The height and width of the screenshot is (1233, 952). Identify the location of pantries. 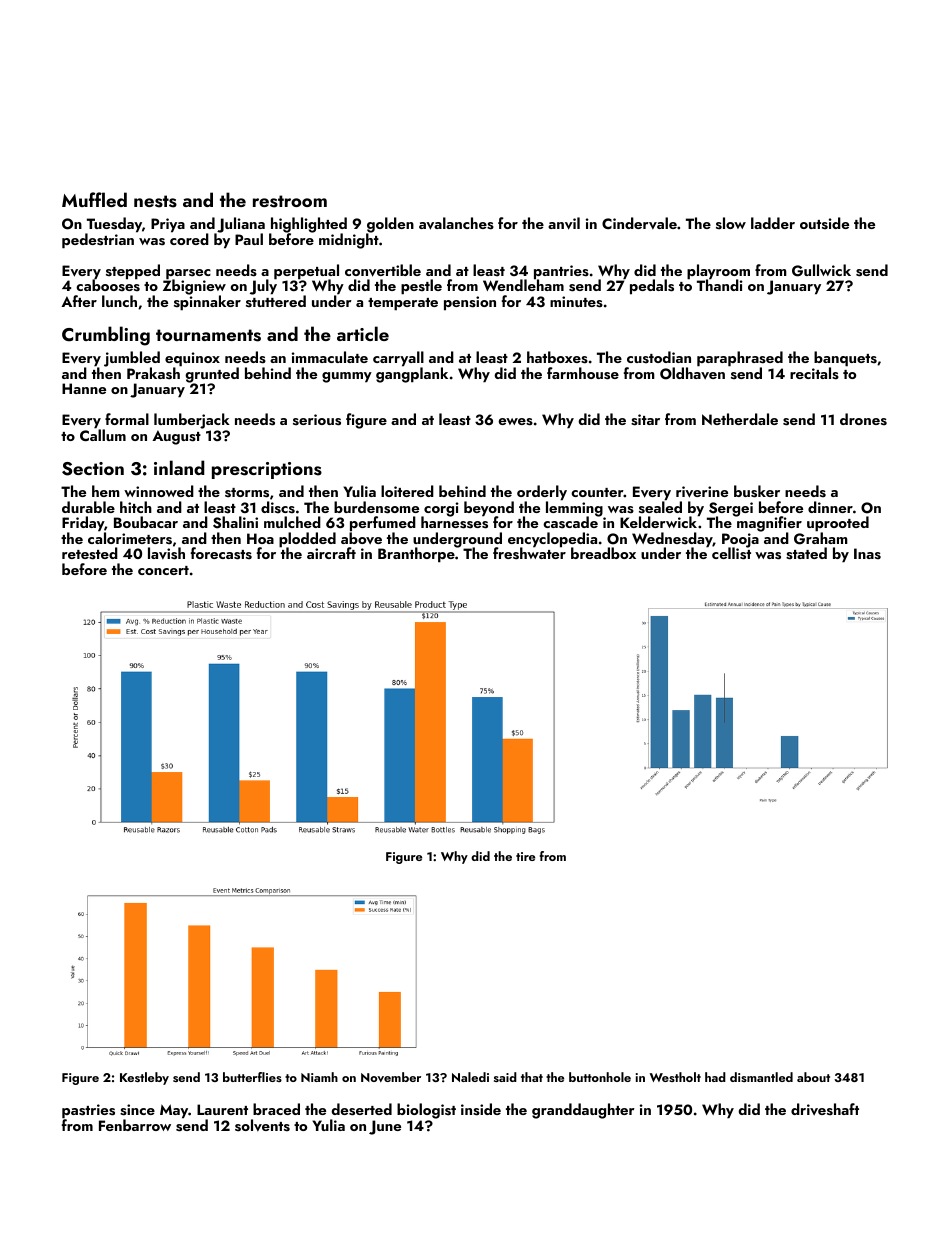
(561, 272).
